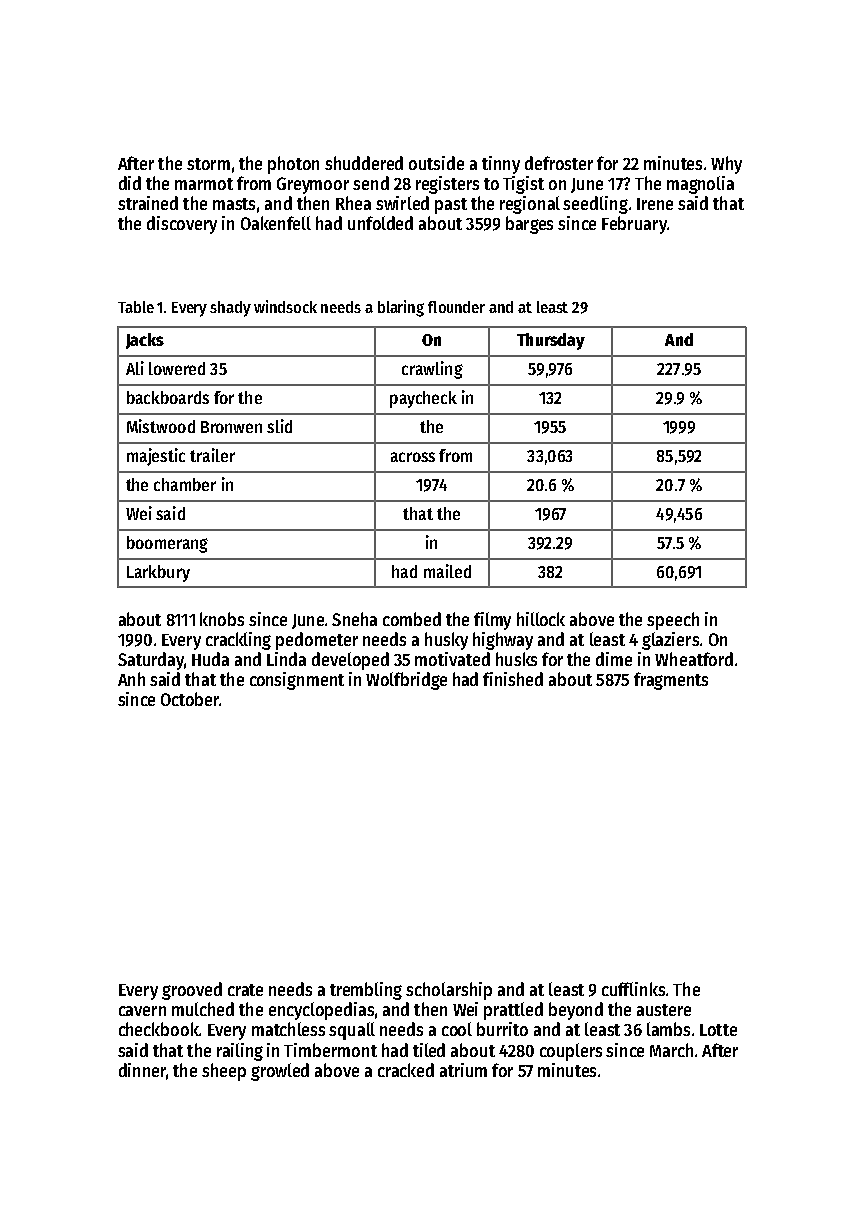 The width and height of the page is (864, 1226). What do you see at coordinates (655, 204) in the page?
I see `Irene` at bounding box center [655, 204].
